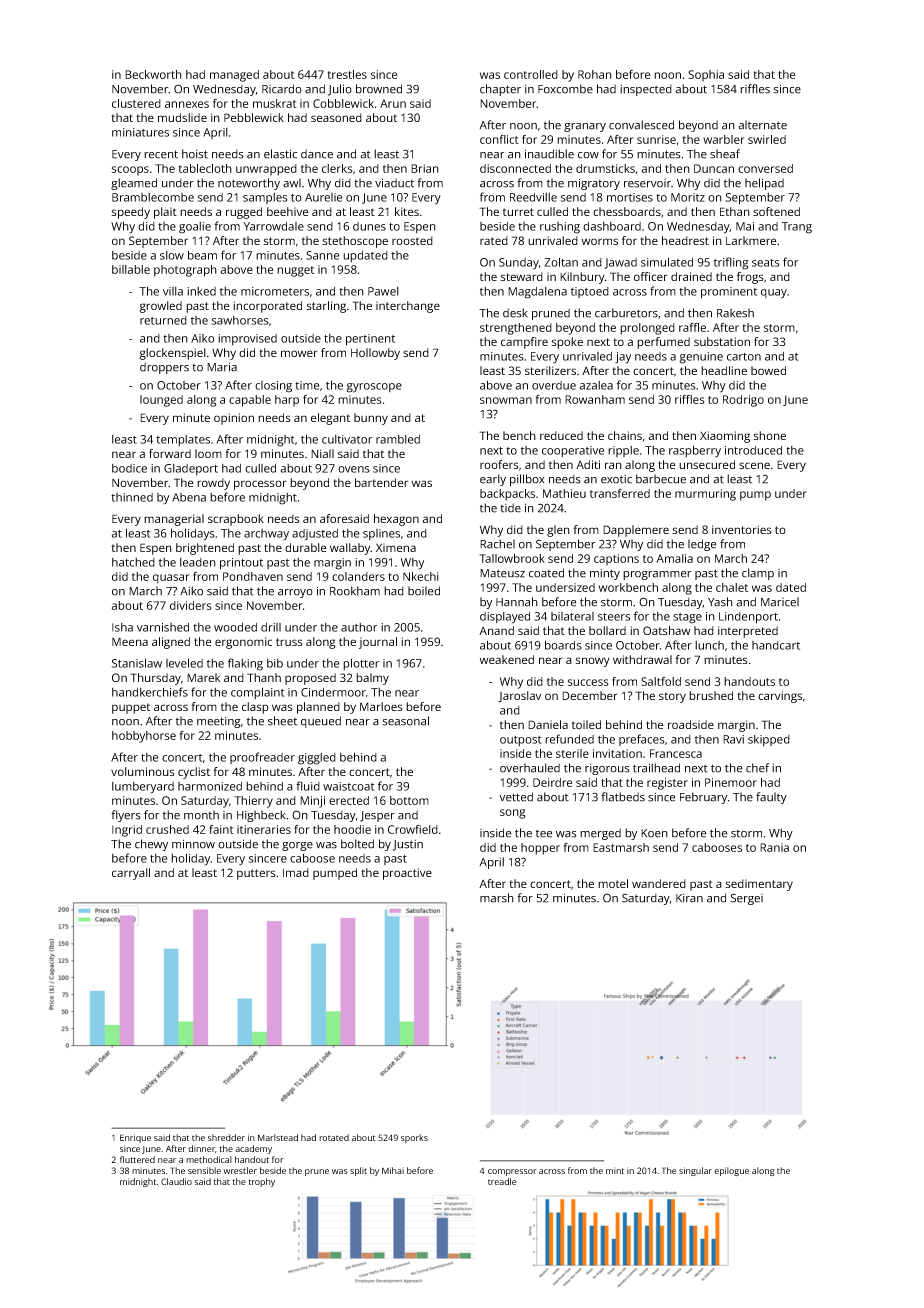 Image resolution: width=924 pixels, height=1308 pixels. What do you see at coordinates (663, 343) in the screenshot?
I see `perfumed` at bounding box center [663, 343].
